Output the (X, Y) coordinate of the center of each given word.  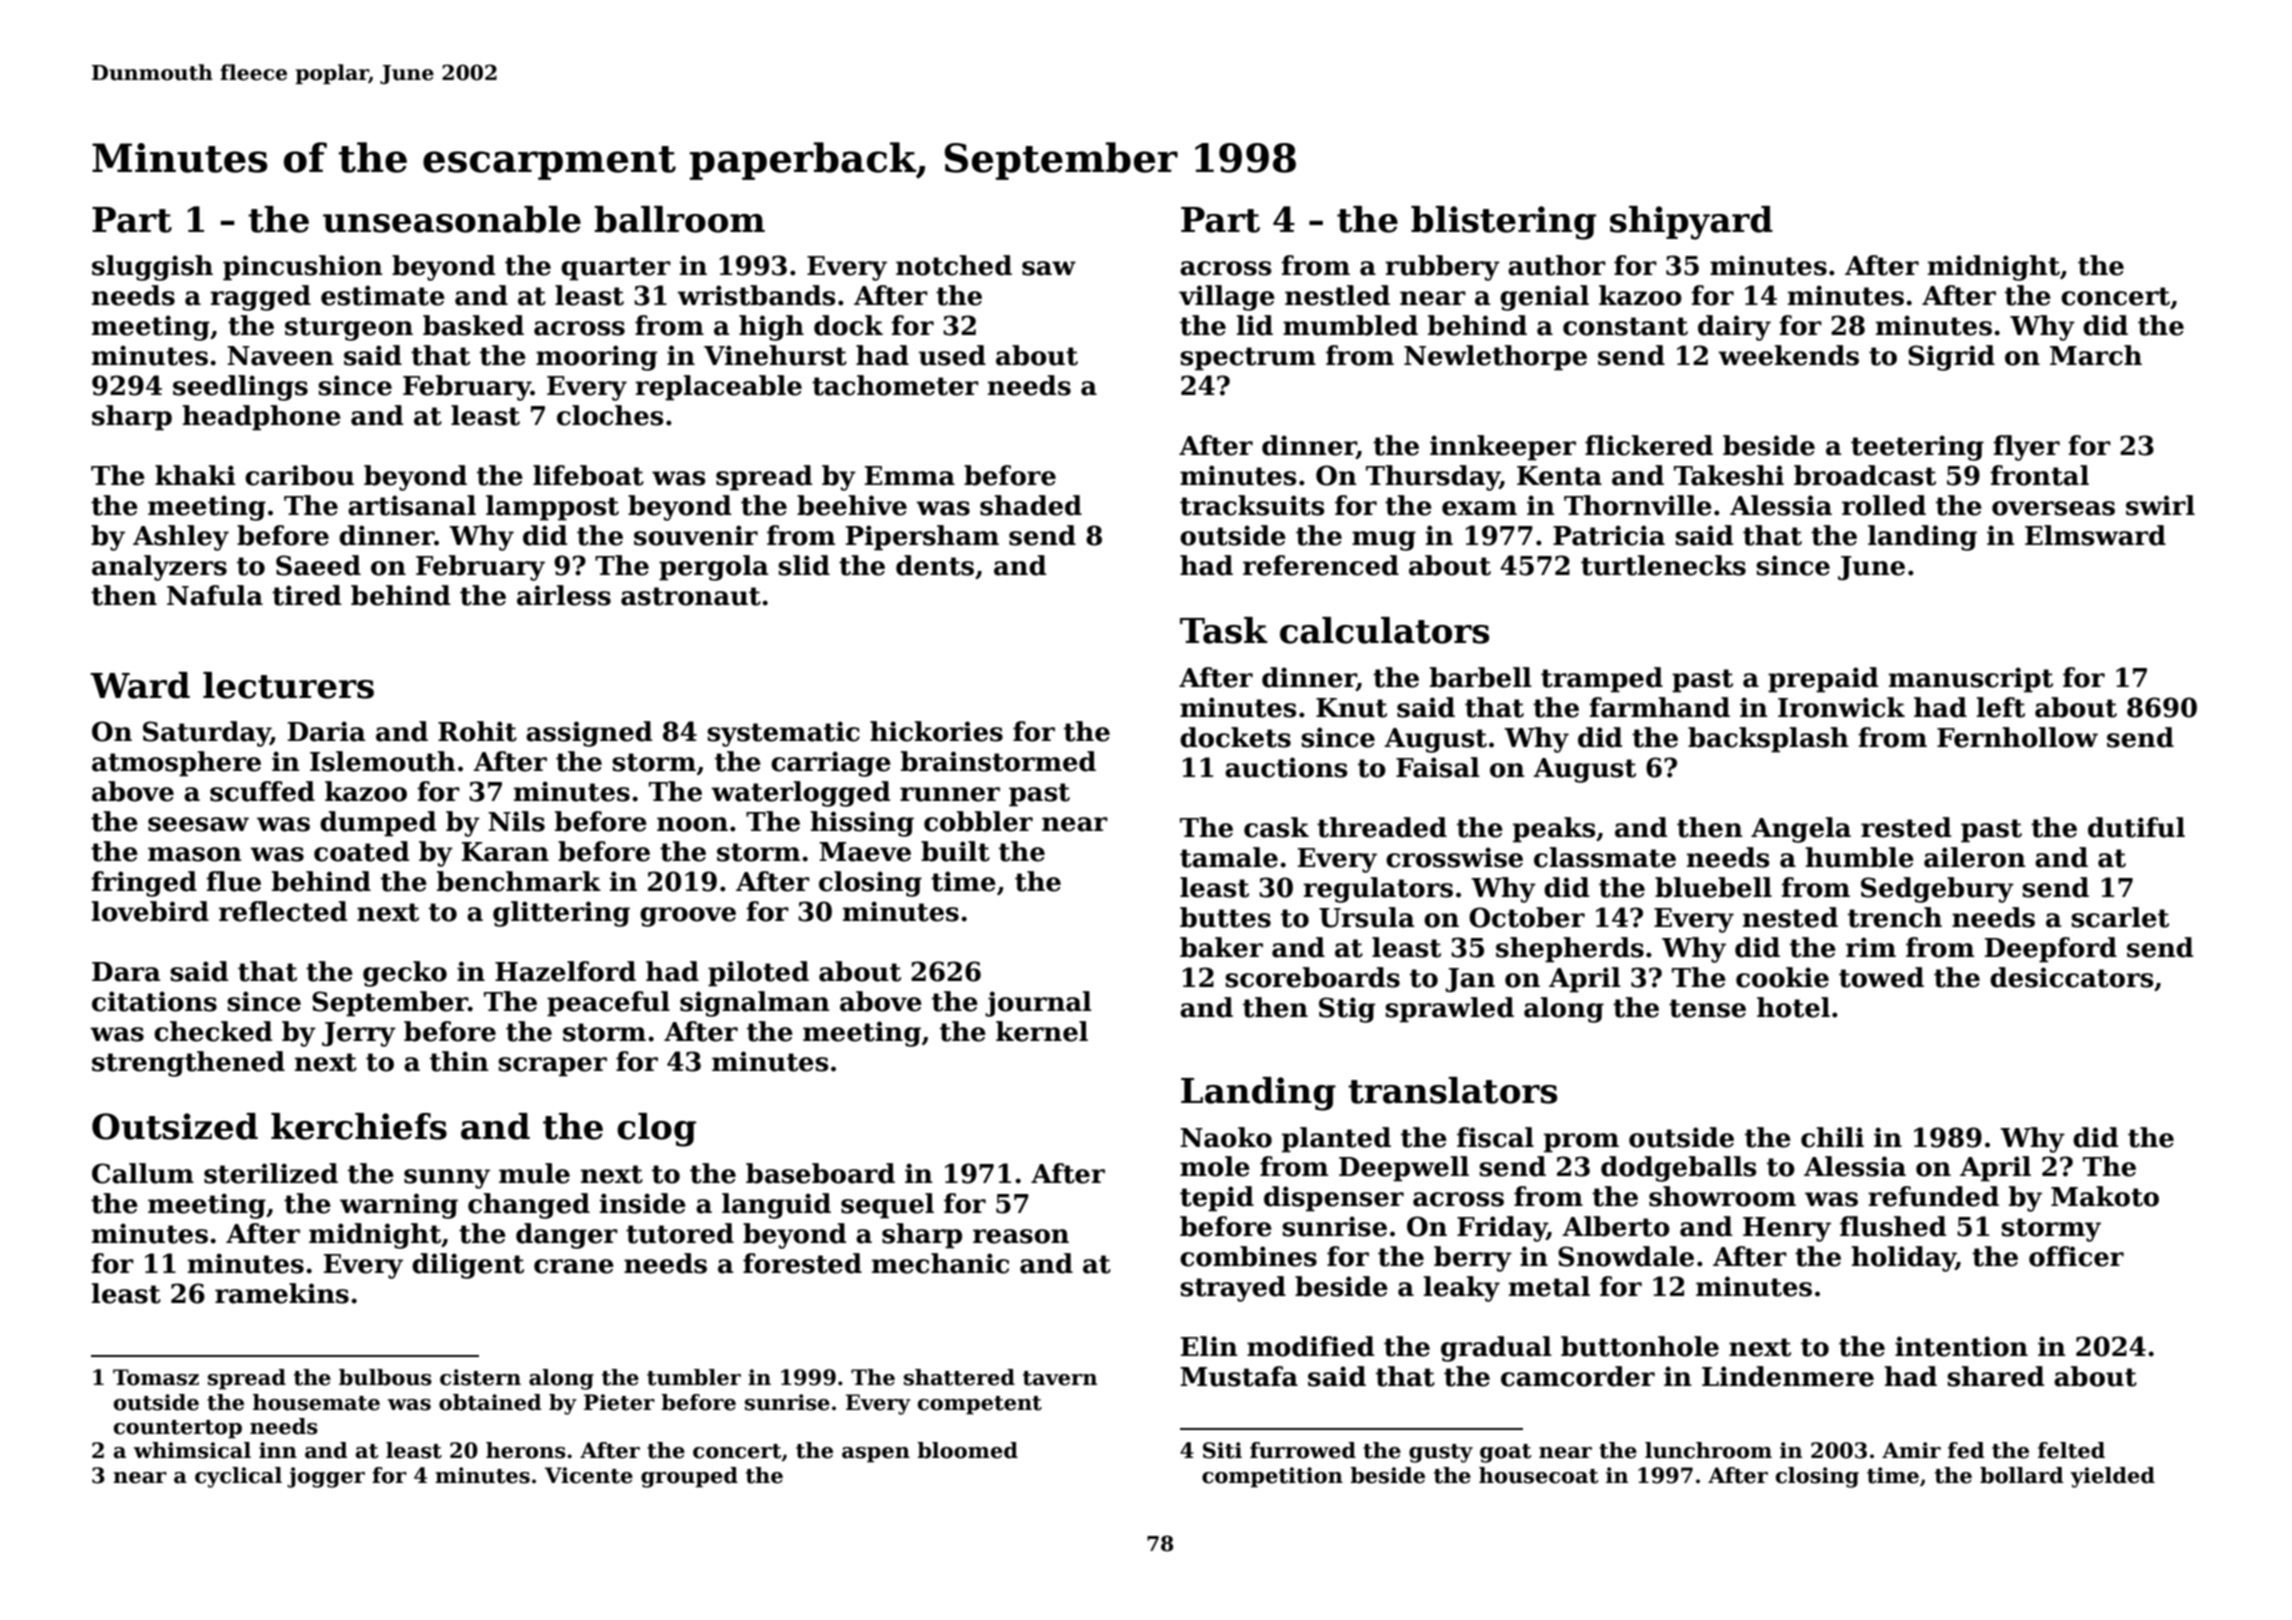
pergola (714, 568)
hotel (1793, 1007)
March (2096, 355)
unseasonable (452, 219)
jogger (326, 1477)
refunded (1933, 1196)
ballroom (679, 219)
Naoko (1226, 1137)
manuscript (1971, 680)
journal (1038, 1004)
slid (804, 565)
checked (213, 1031)
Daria (327, 731)
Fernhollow (2017, 737)
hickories (936, 731)
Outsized (175, 1126)
